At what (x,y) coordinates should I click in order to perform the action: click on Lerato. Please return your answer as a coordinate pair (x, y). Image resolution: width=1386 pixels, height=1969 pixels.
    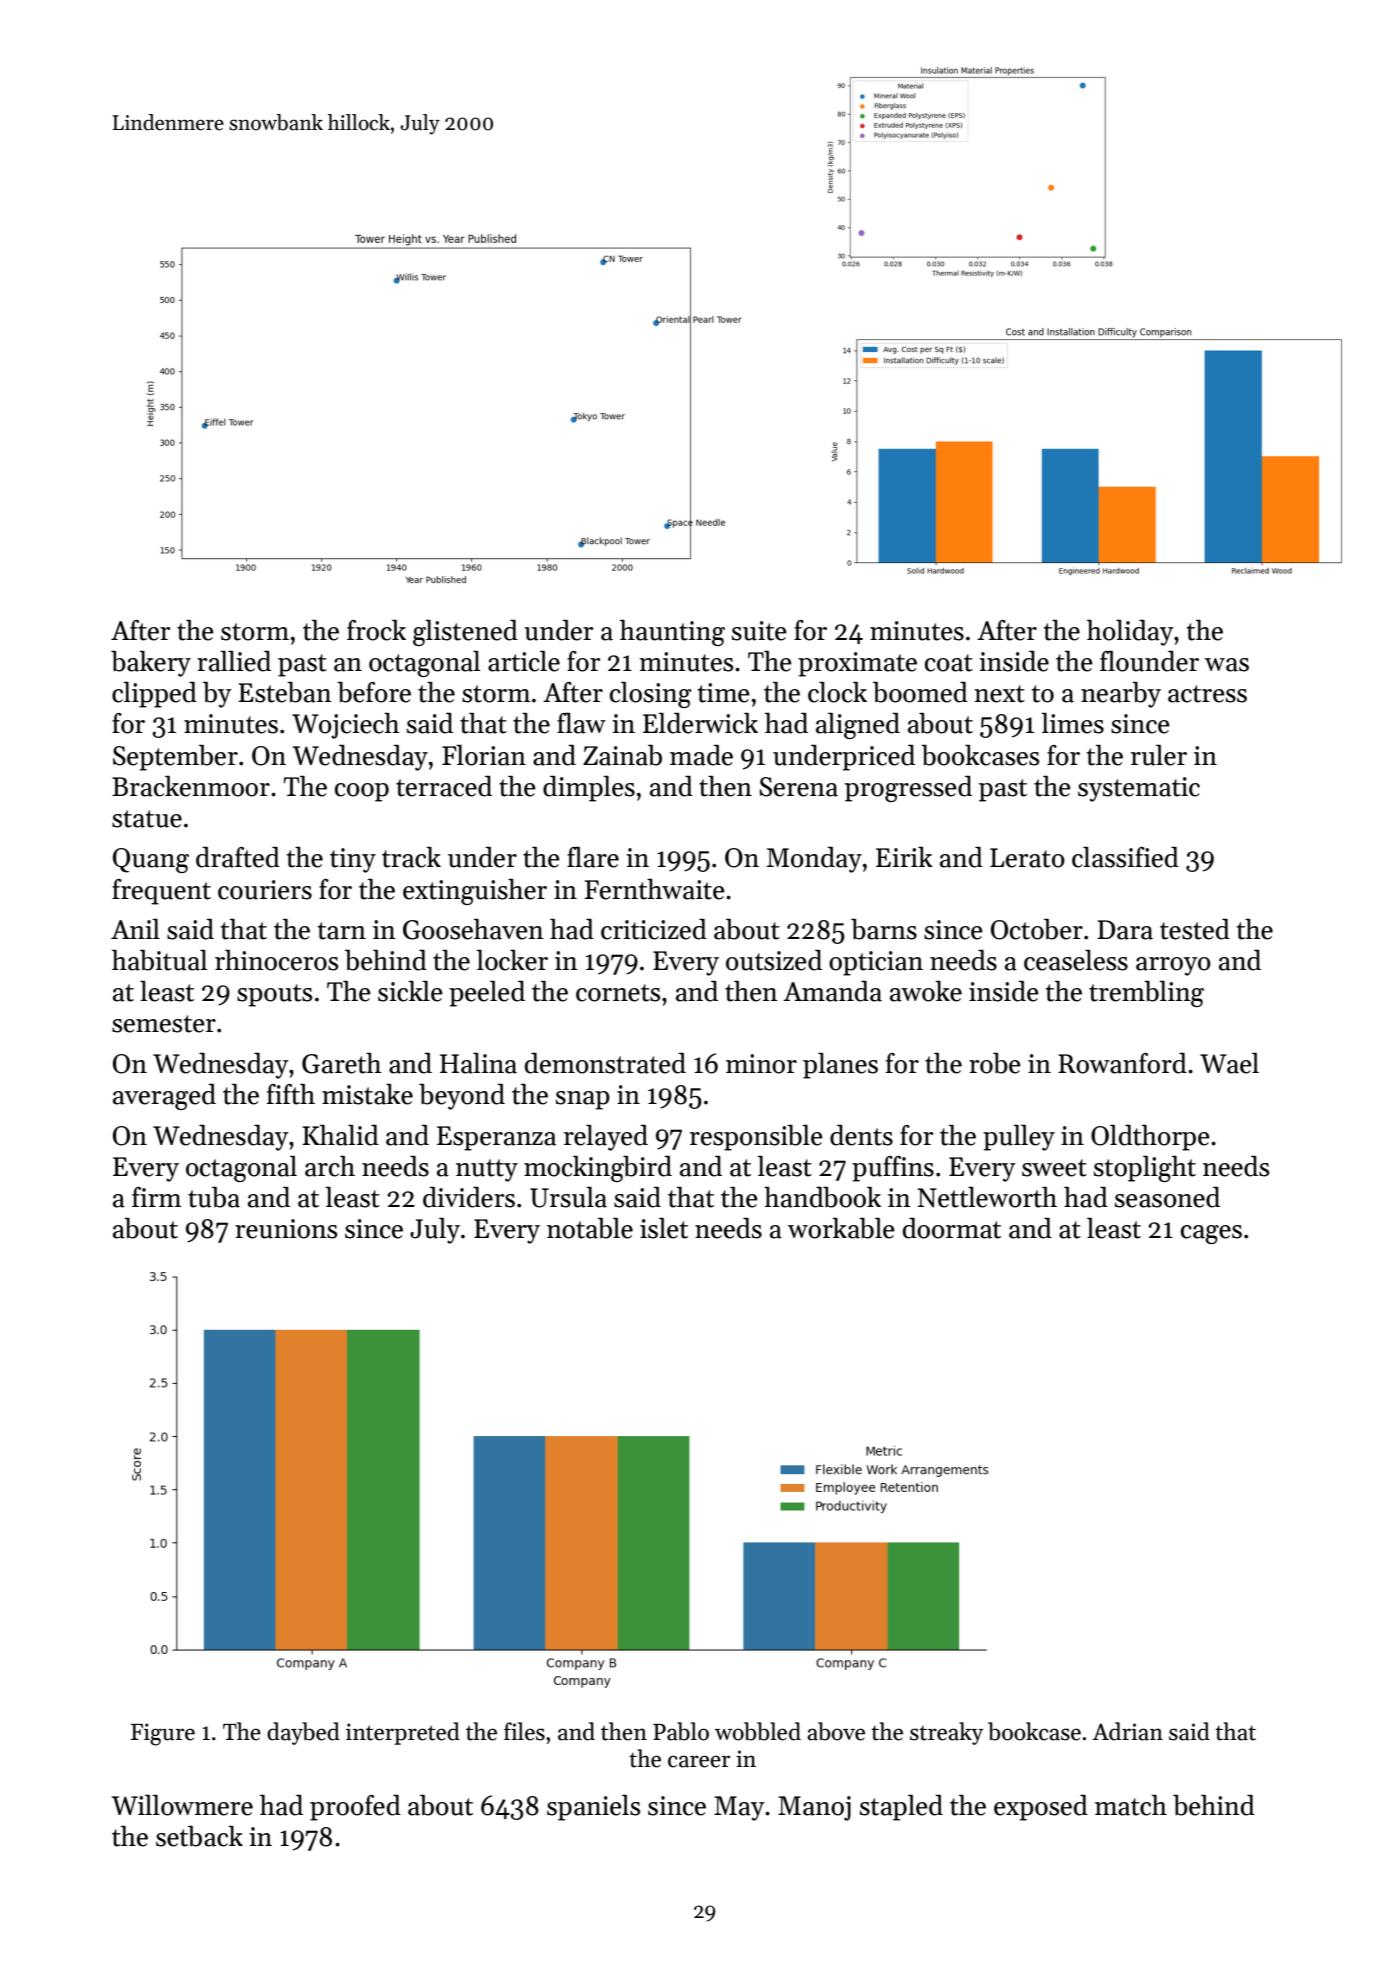
    Looking at the image, I should click on (1027, 858).
